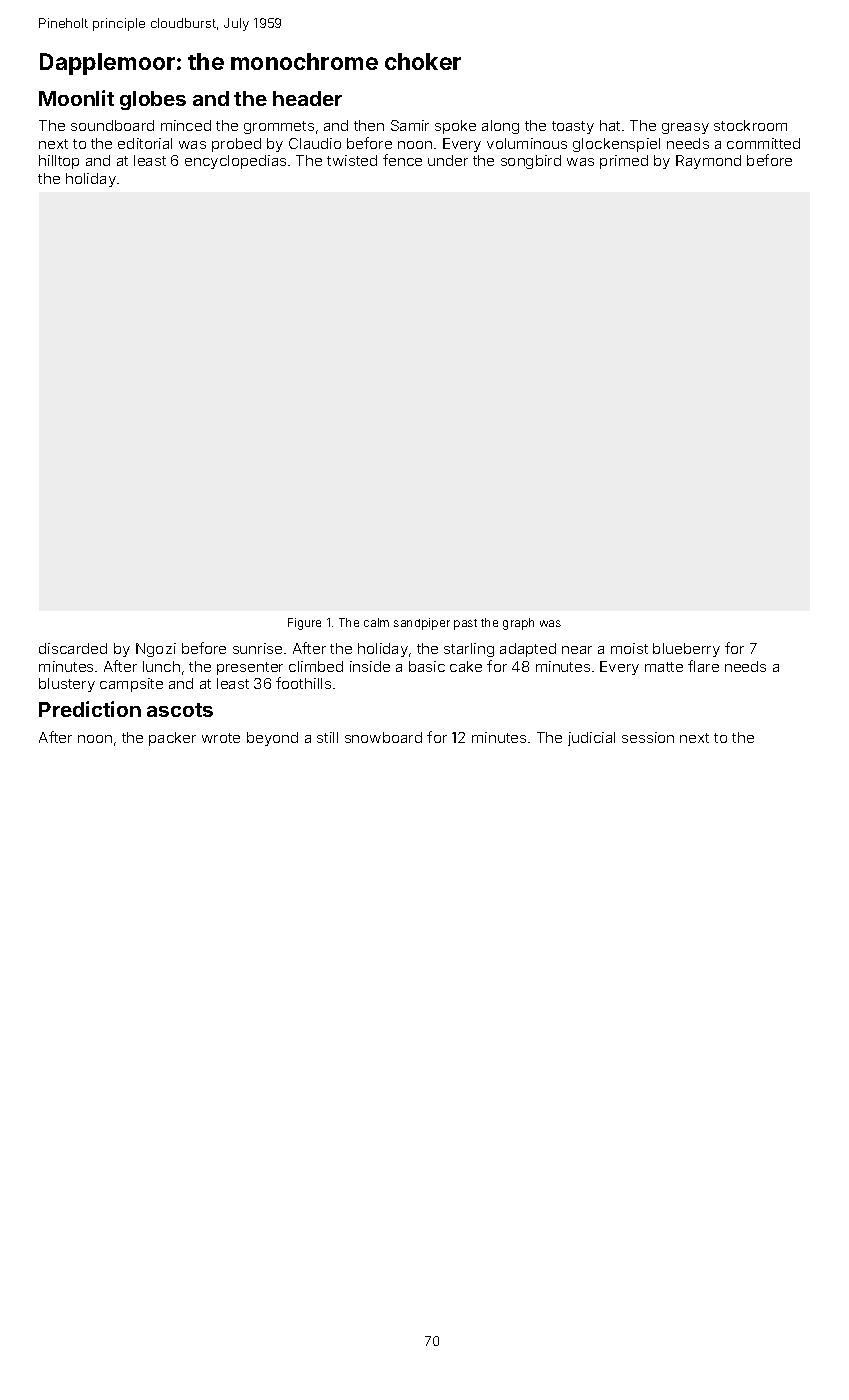 The height and width of the screenshot is (1400, 849). Describe the element at coordinates (624, 162) in the screenshot. I see `primed` at that location.
